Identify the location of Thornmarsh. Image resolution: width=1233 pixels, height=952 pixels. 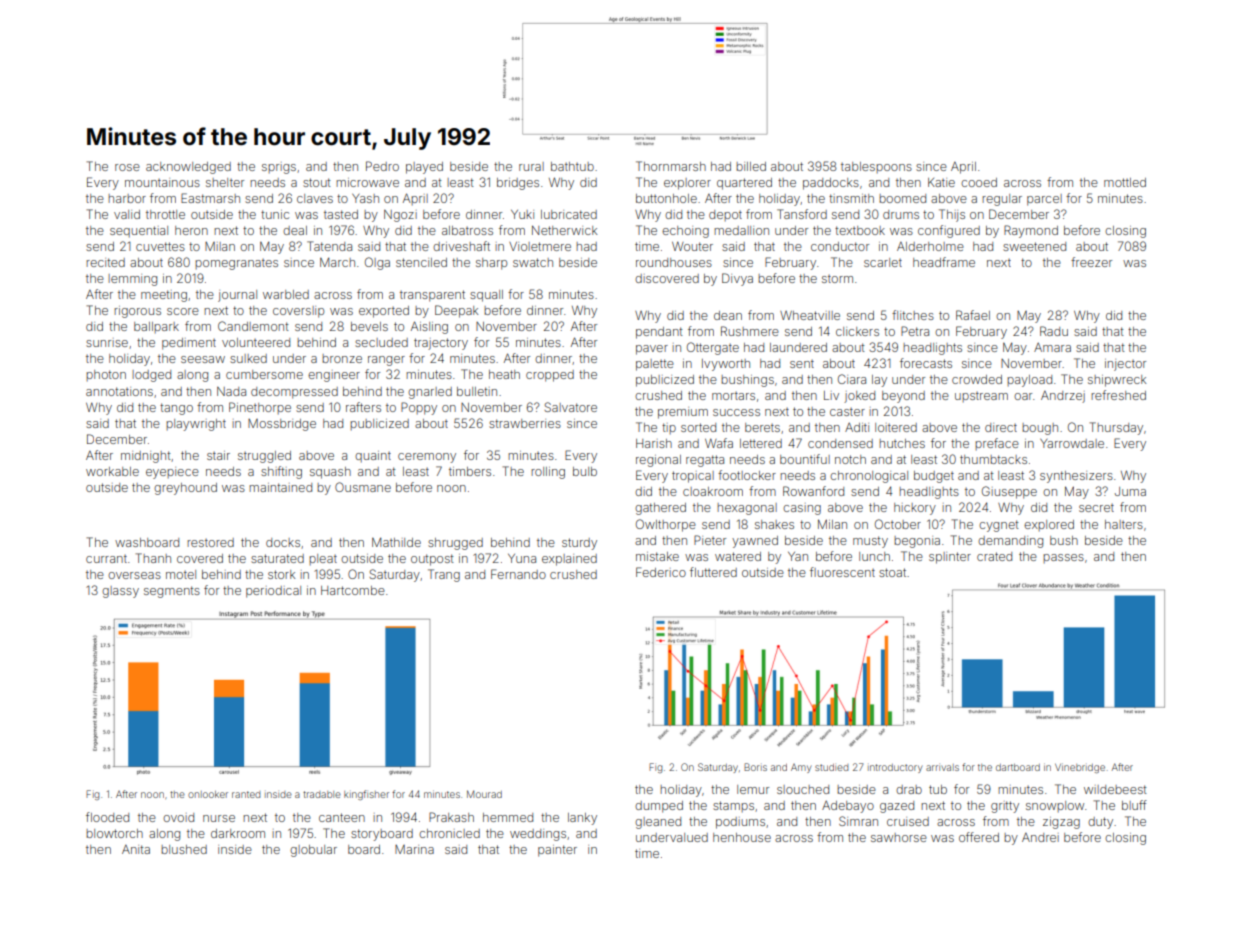
(671, 166).
